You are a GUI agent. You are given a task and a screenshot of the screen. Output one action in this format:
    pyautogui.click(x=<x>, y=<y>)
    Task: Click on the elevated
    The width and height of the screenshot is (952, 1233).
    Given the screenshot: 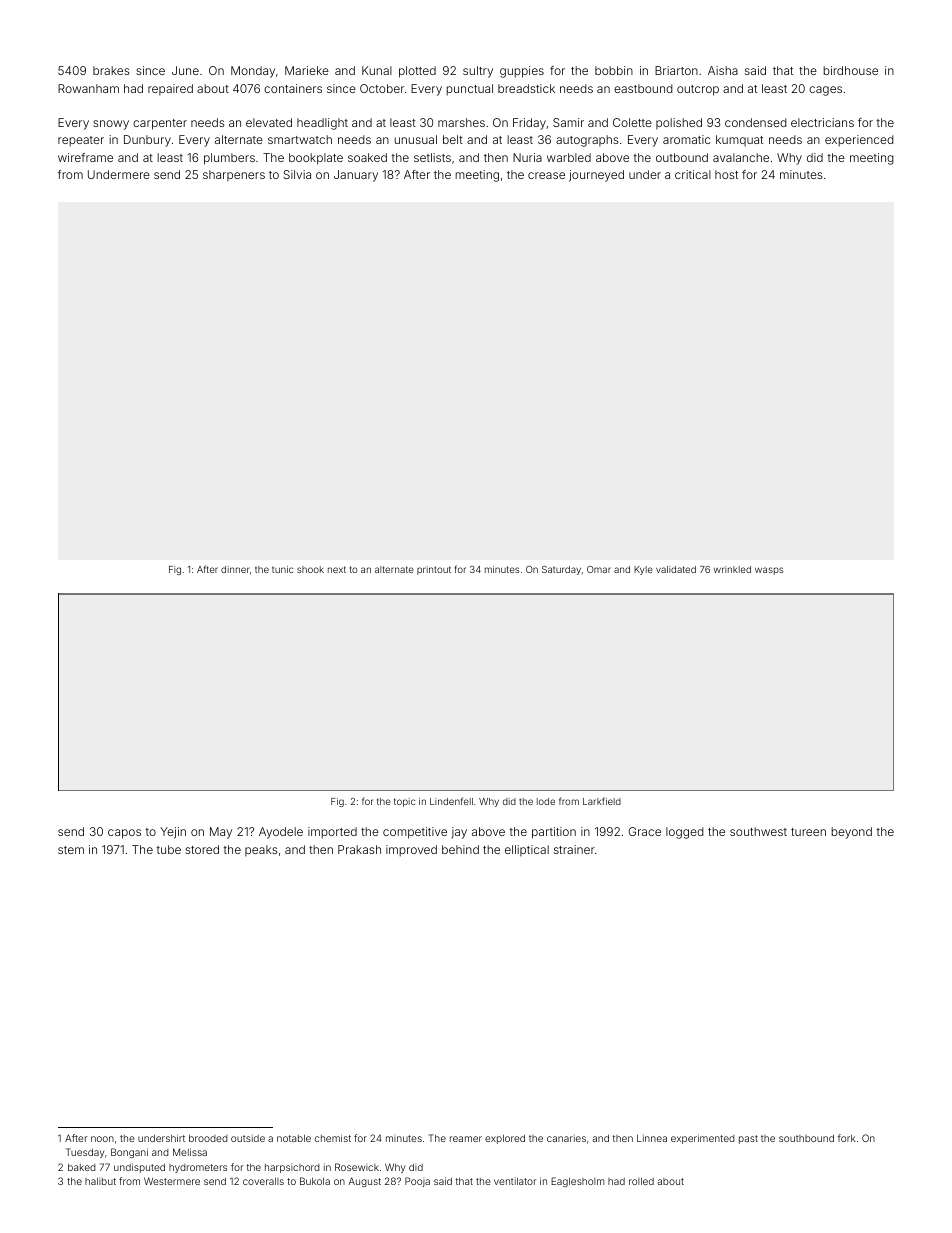 What is the action you would take?
    pyautogui.click(x=269, y=122)
